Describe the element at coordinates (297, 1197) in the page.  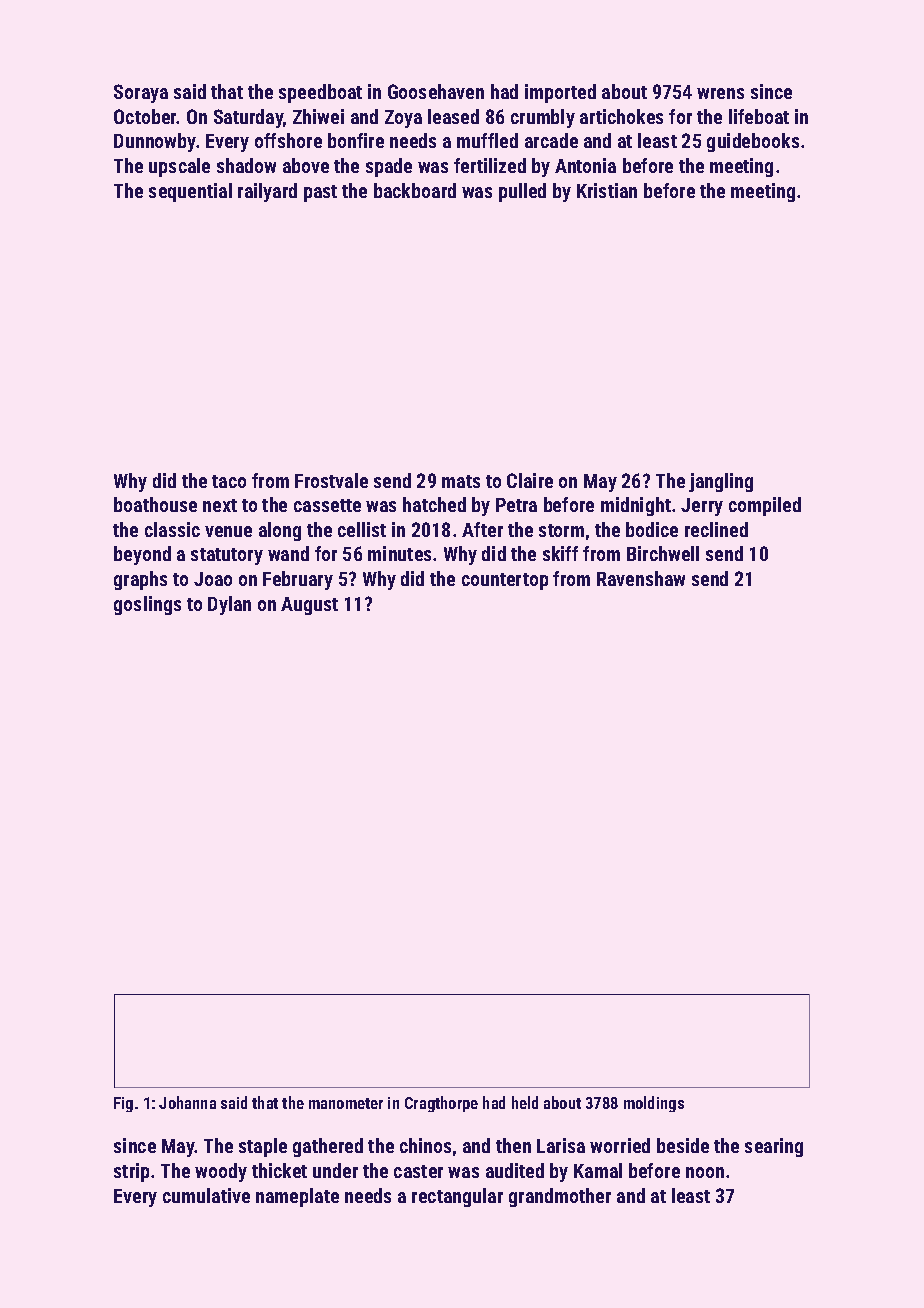
I see `nameplate` at that location.
